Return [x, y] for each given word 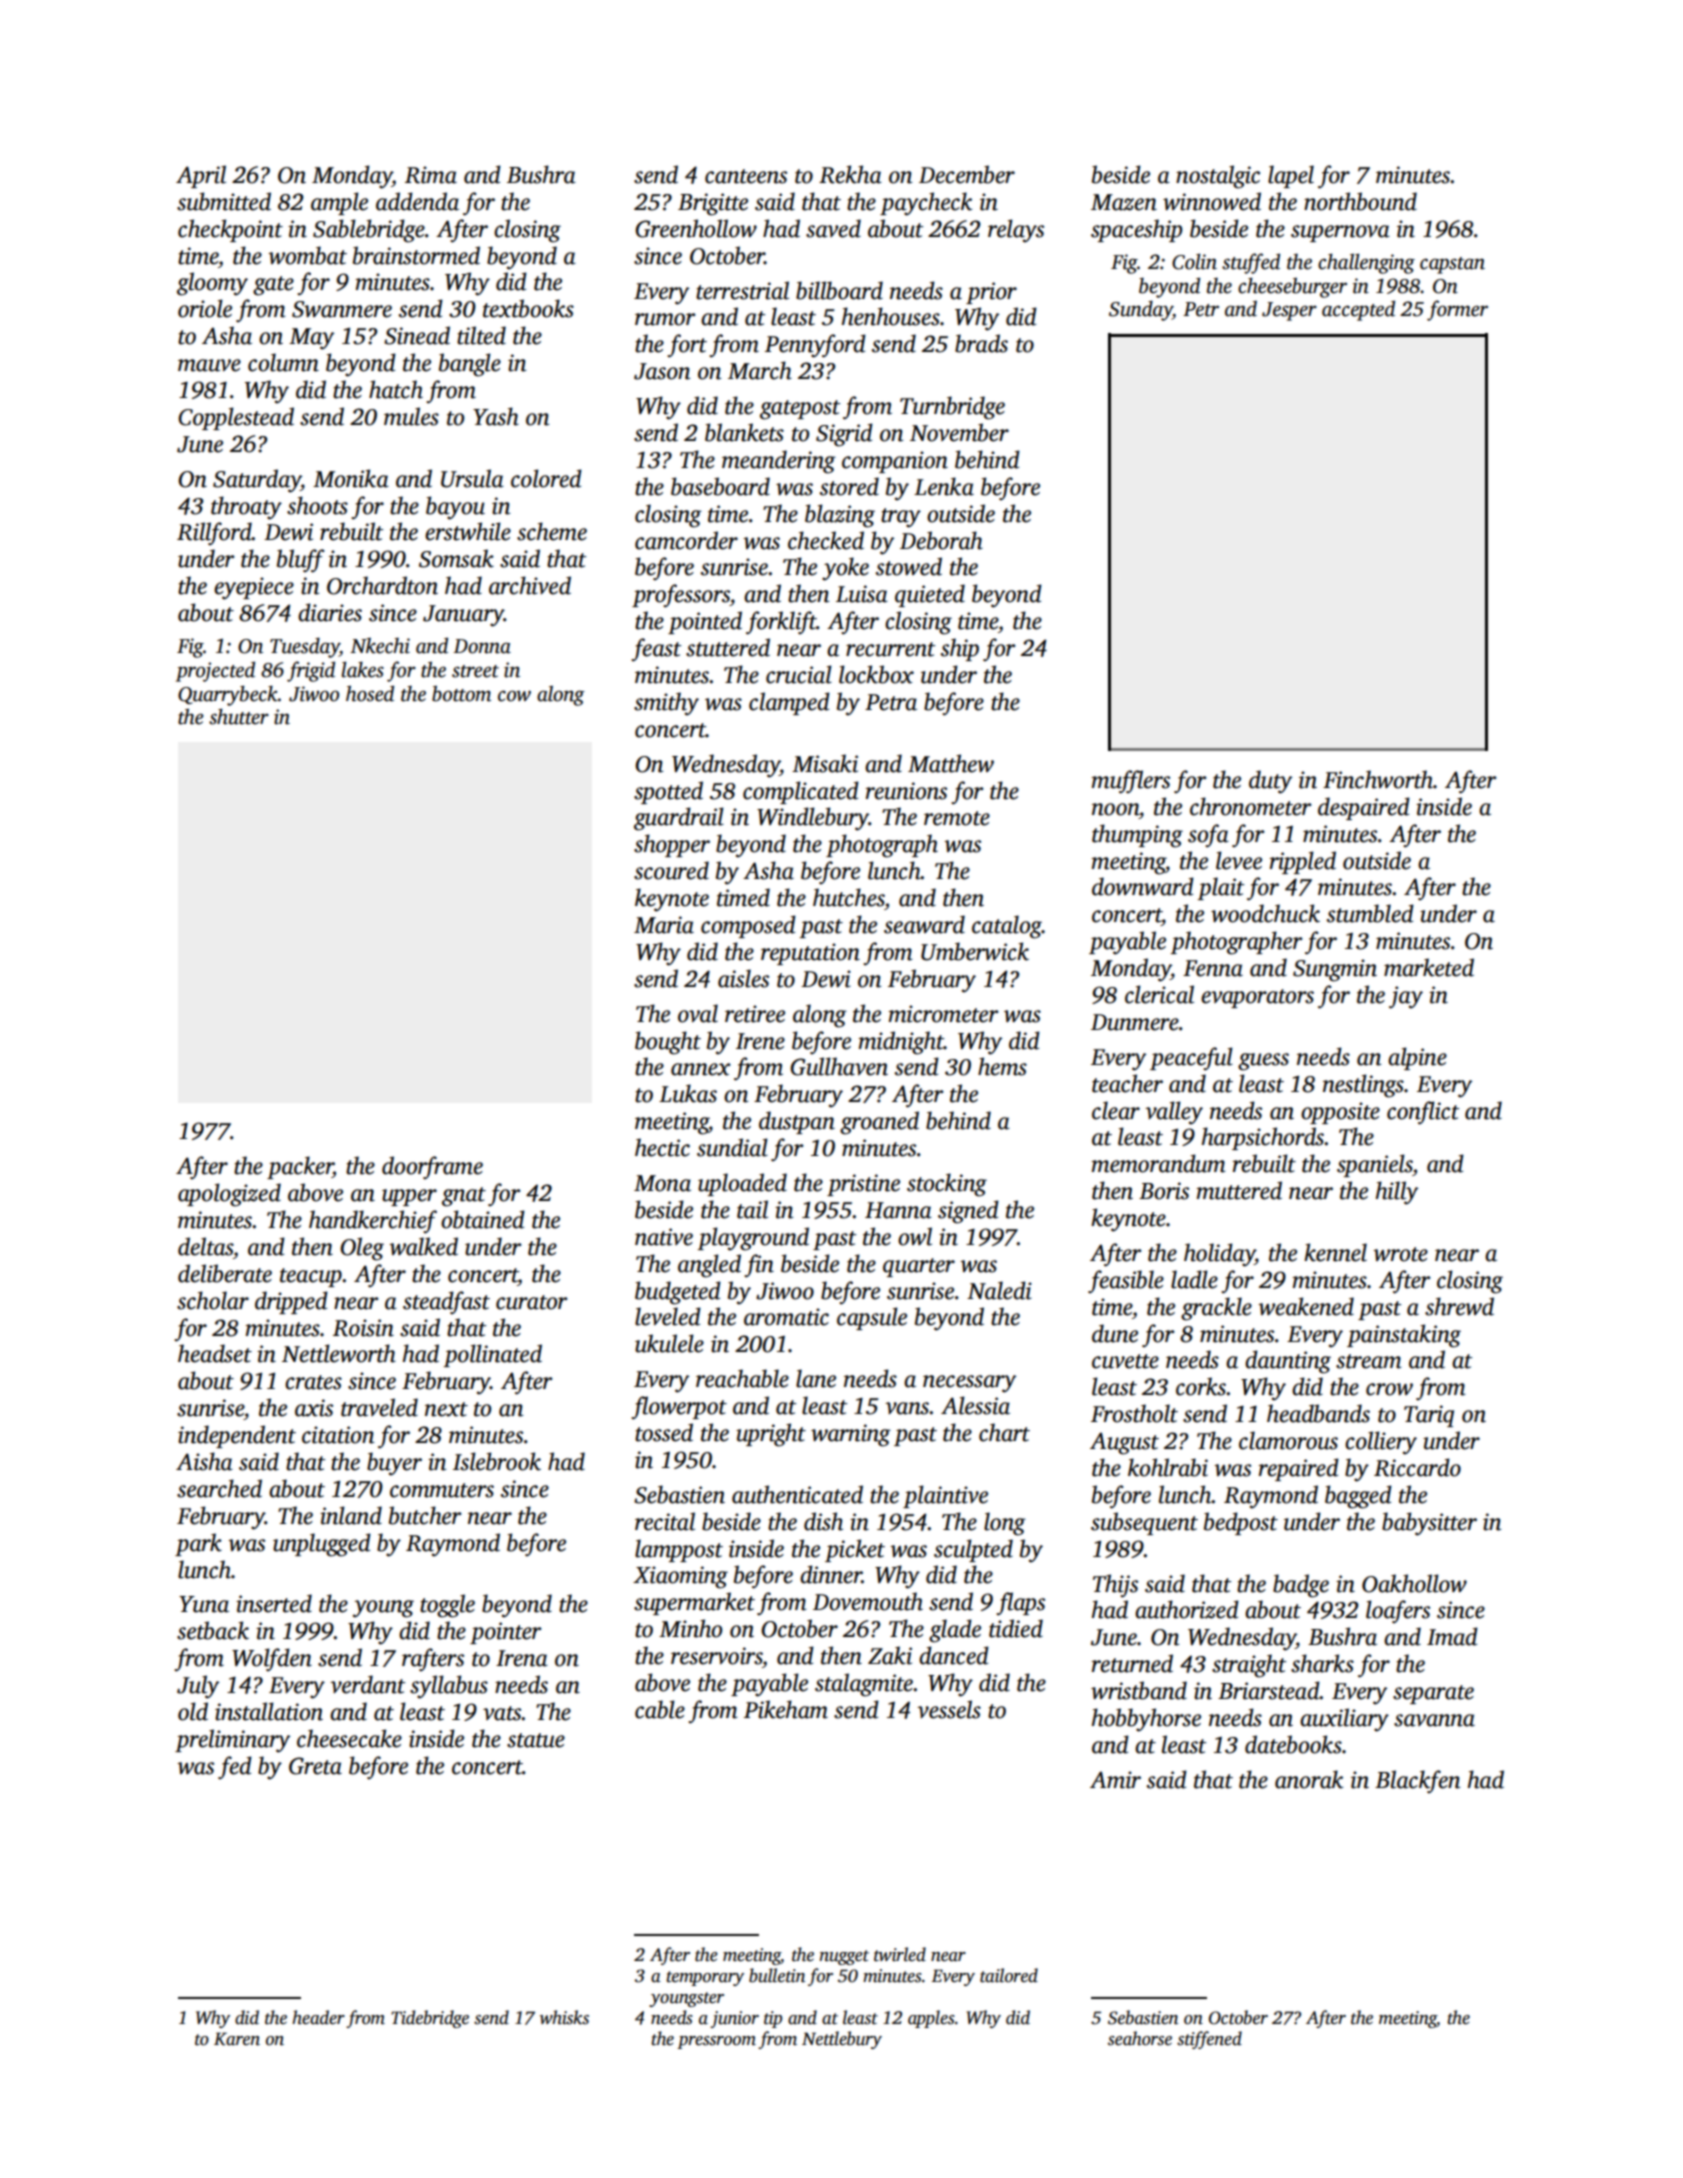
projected [215, 671]
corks [1201, 1386]
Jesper [1289, 311]
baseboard [720, 486]
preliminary [232, 1741]
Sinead [417, 335]
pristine [863, 1185]
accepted [1358, 310]
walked [423, 1246]
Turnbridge [952, 408]
